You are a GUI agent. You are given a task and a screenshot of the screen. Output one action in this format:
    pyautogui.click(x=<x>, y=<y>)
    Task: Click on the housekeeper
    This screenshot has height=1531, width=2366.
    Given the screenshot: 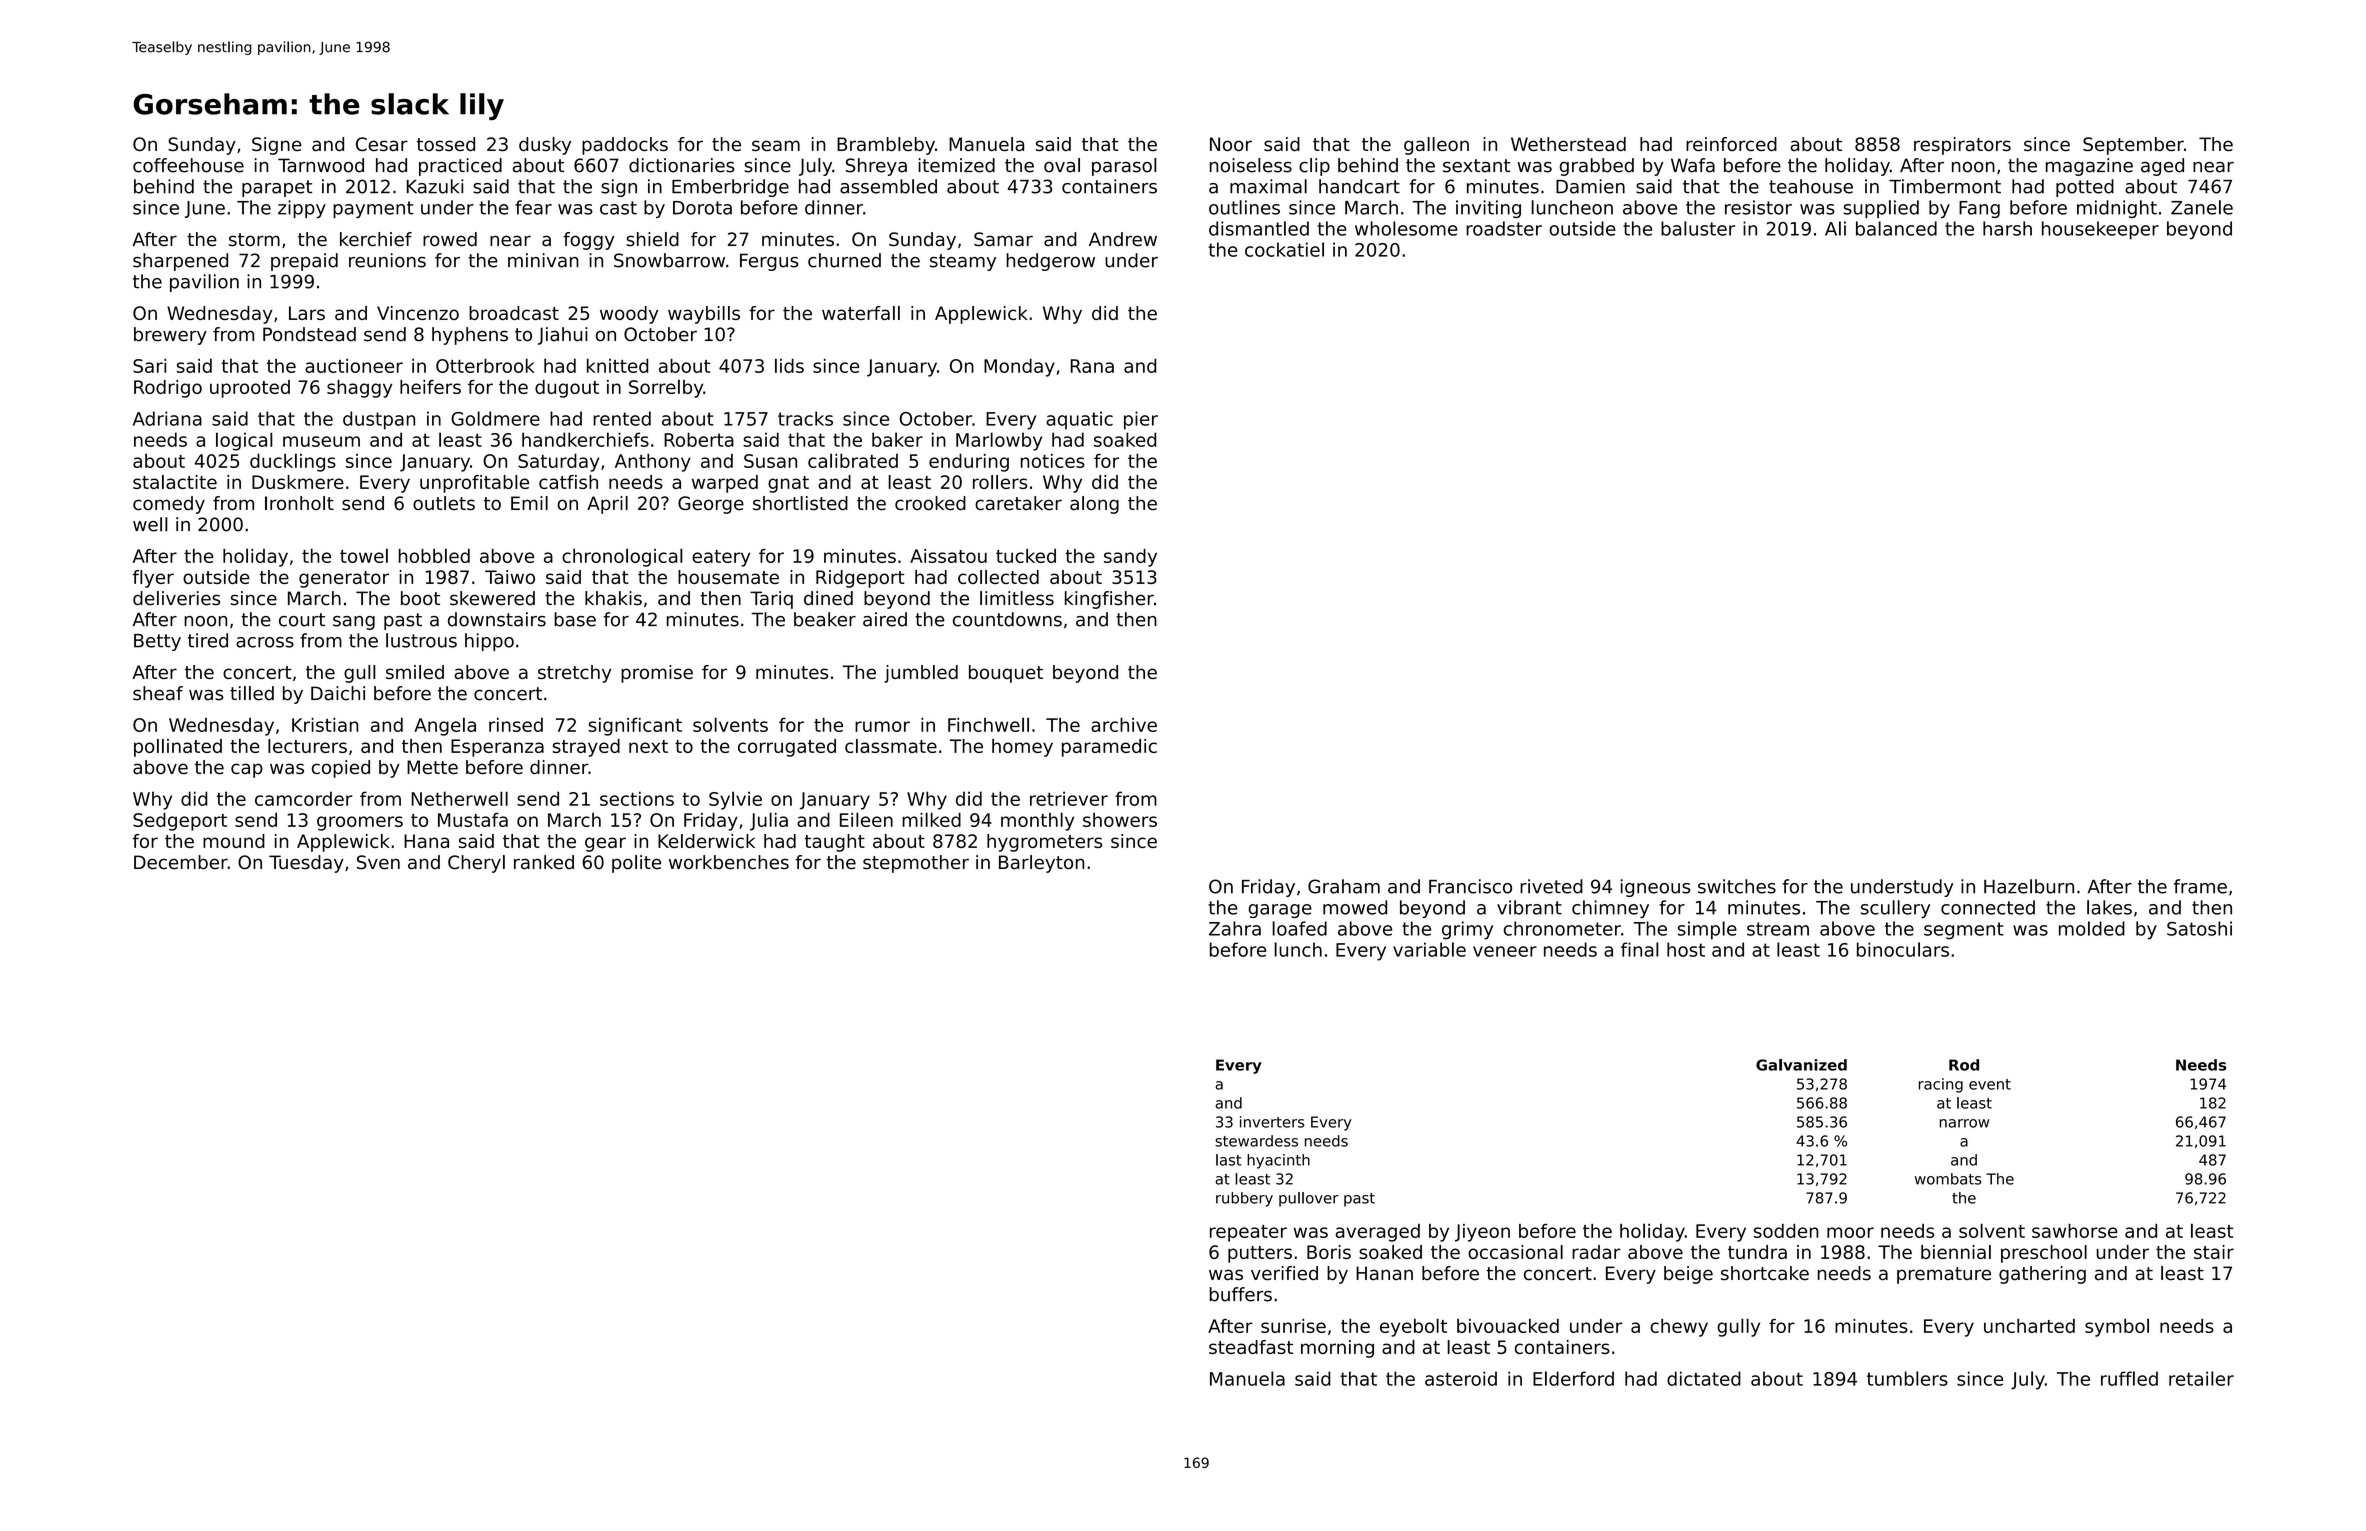 What is the action you would take?
    pyautogui.click(x=2100, y=230)
